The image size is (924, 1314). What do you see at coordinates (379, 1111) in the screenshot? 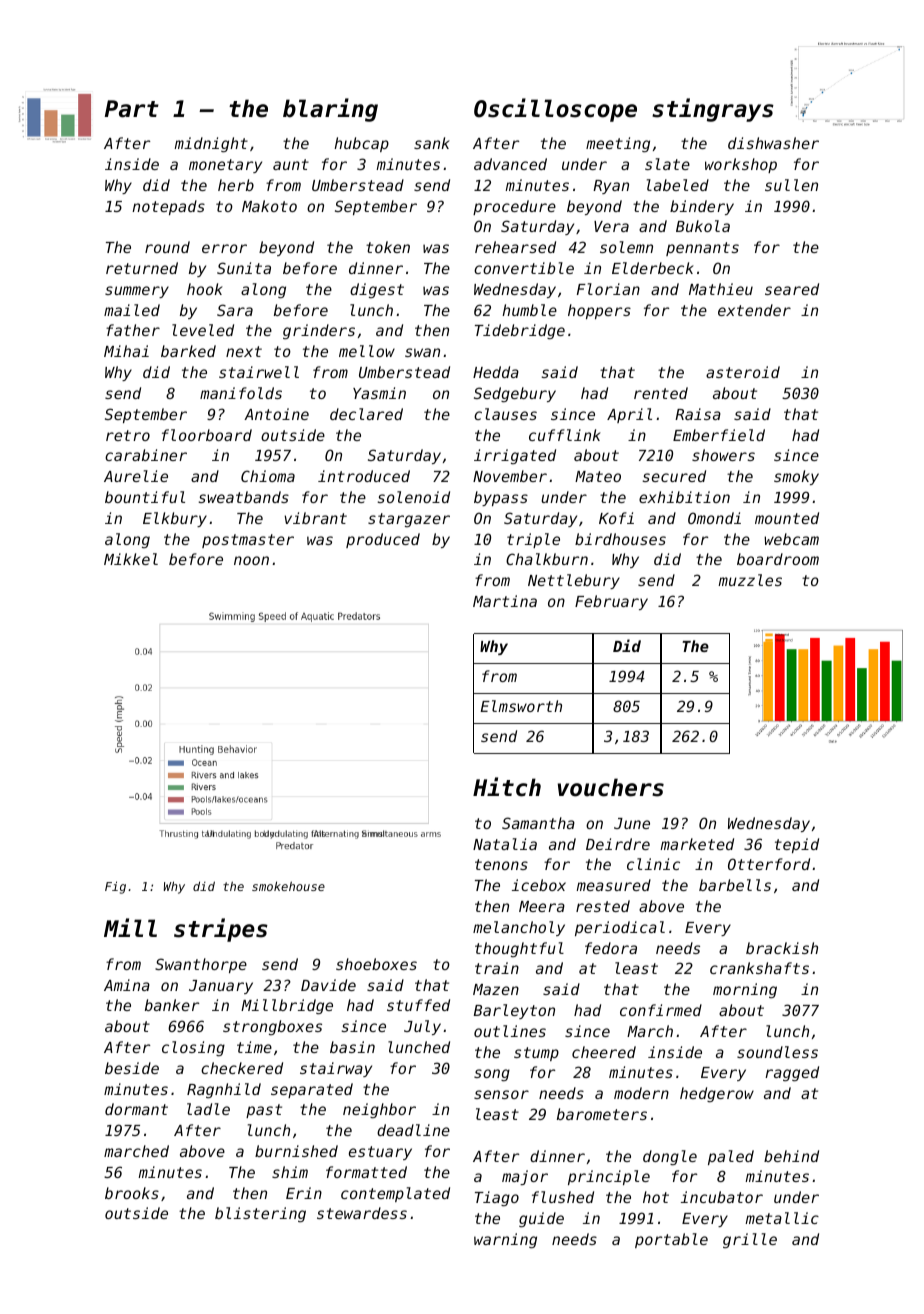
I see `neighbor` at bounding box center [379, 1111].
